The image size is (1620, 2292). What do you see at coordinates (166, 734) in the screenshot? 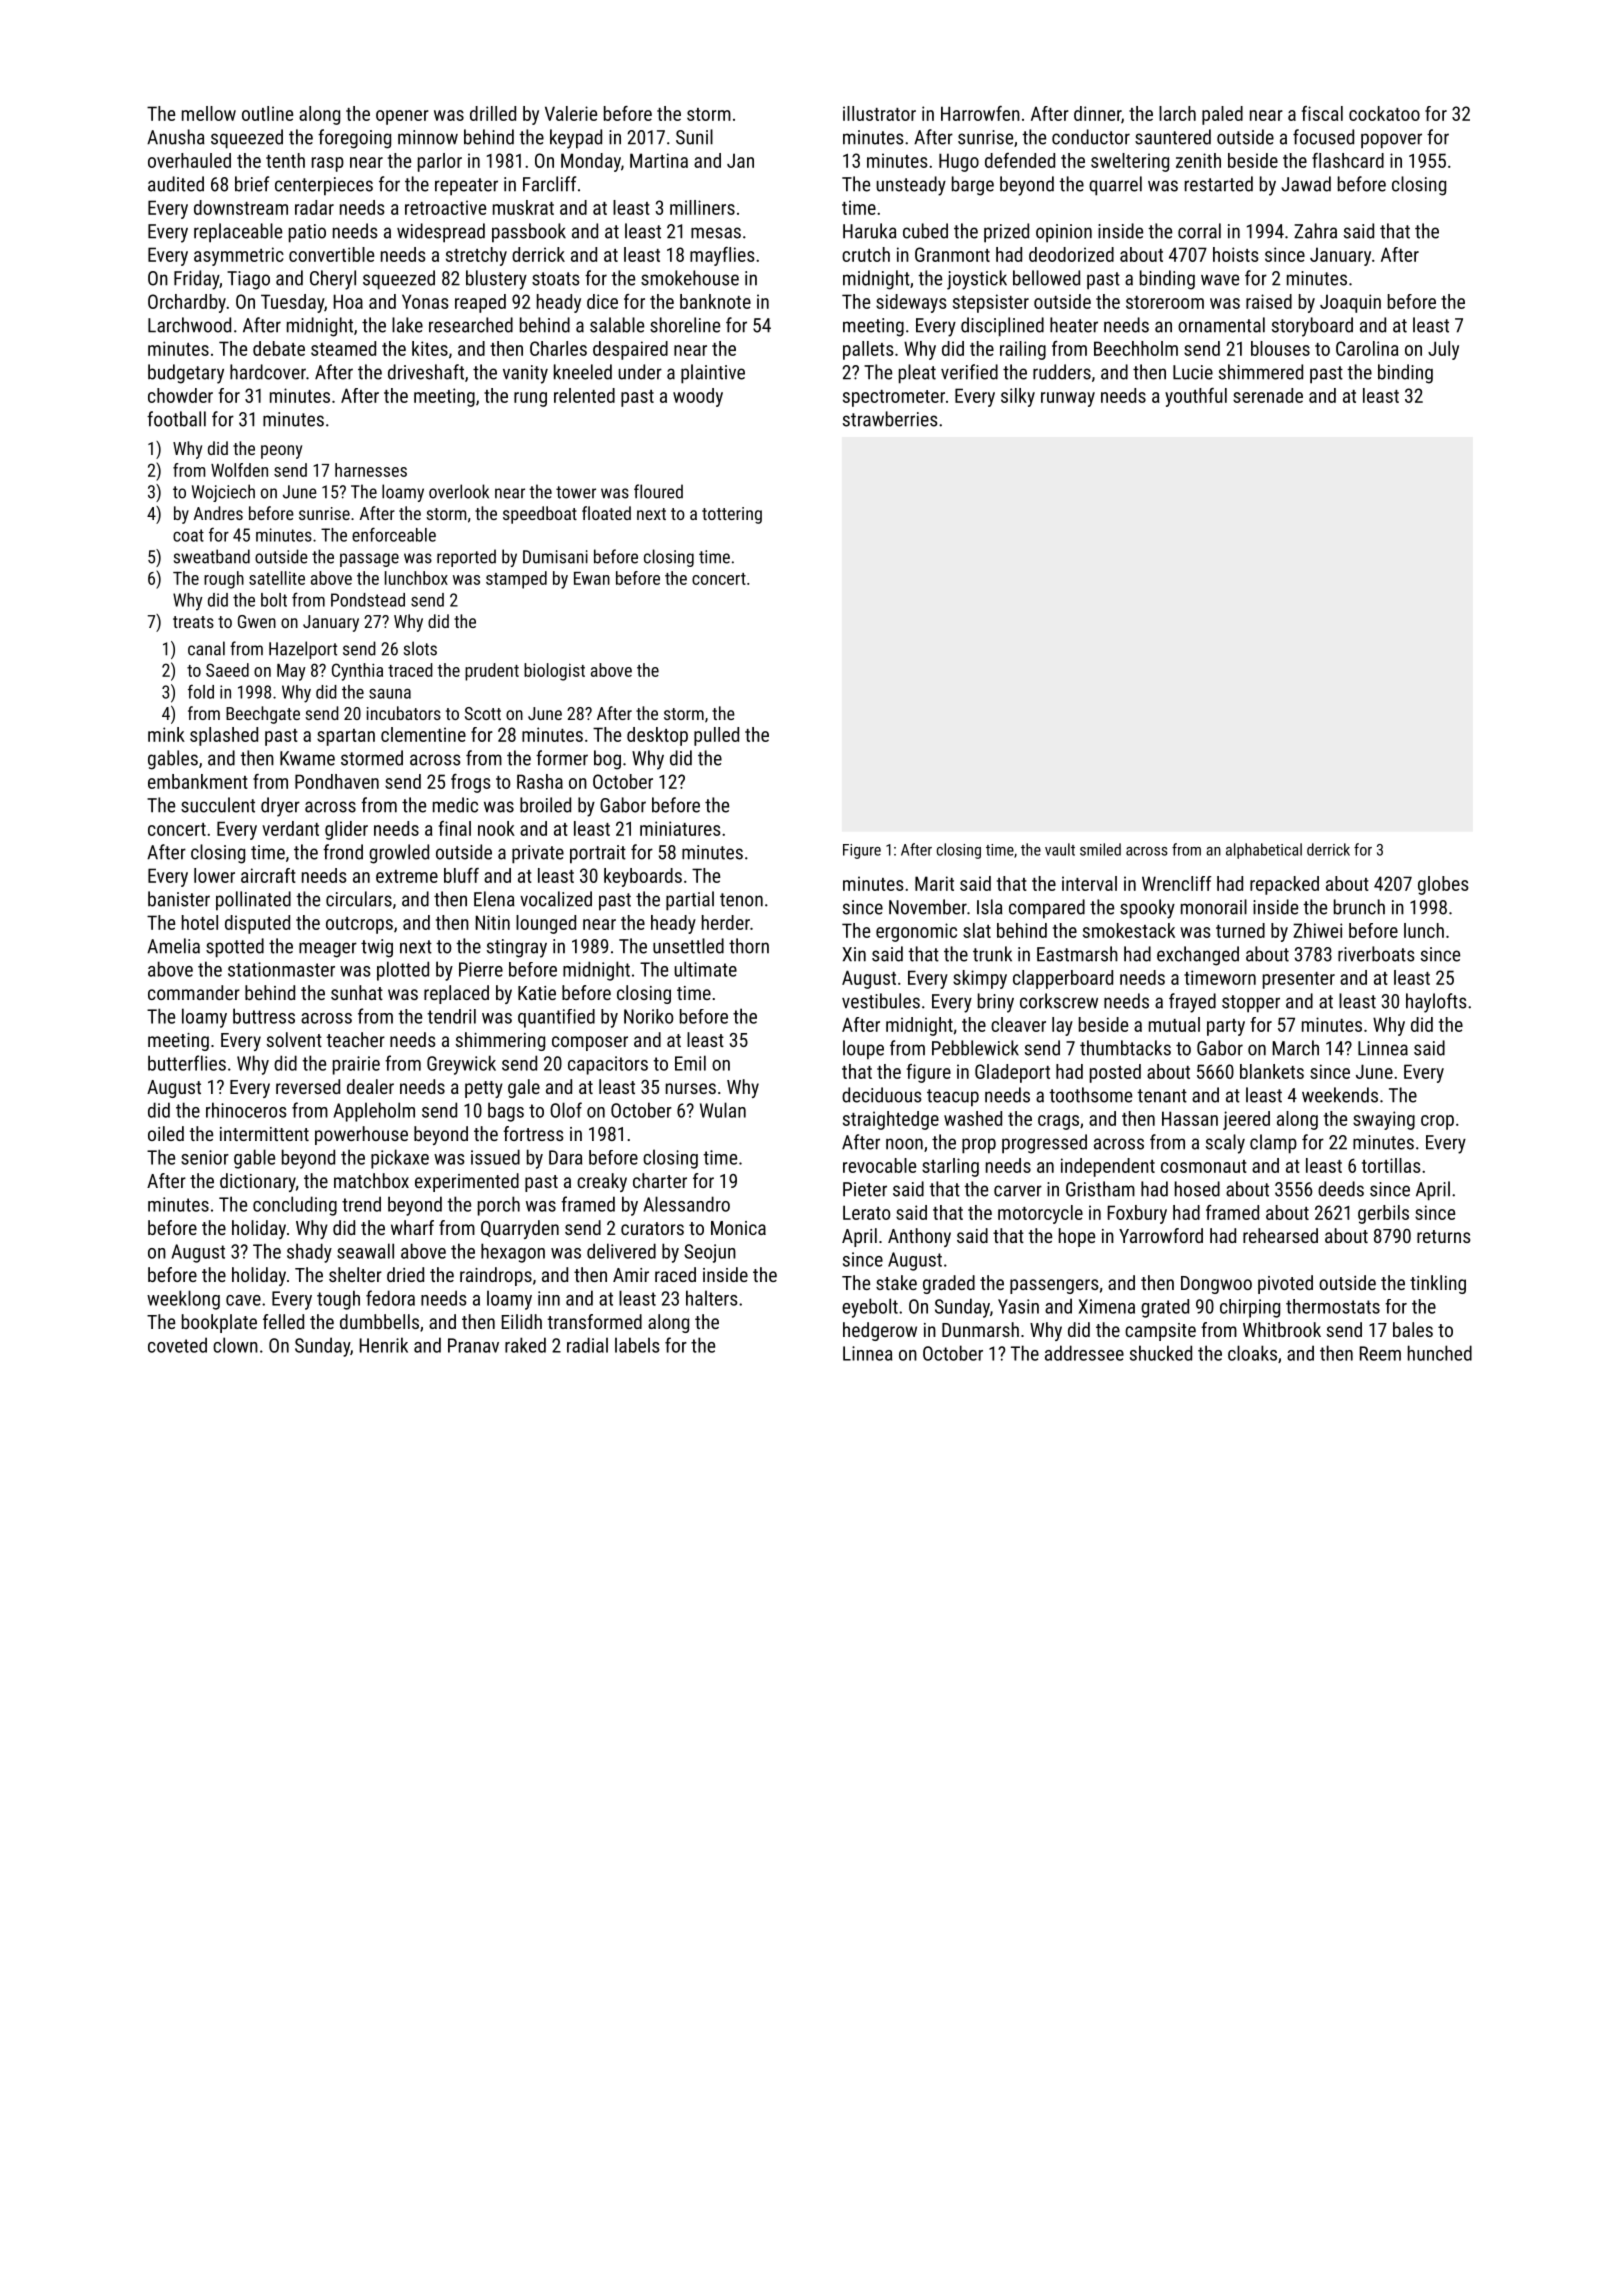
I see `mink` at bounding box center [166, 734].
